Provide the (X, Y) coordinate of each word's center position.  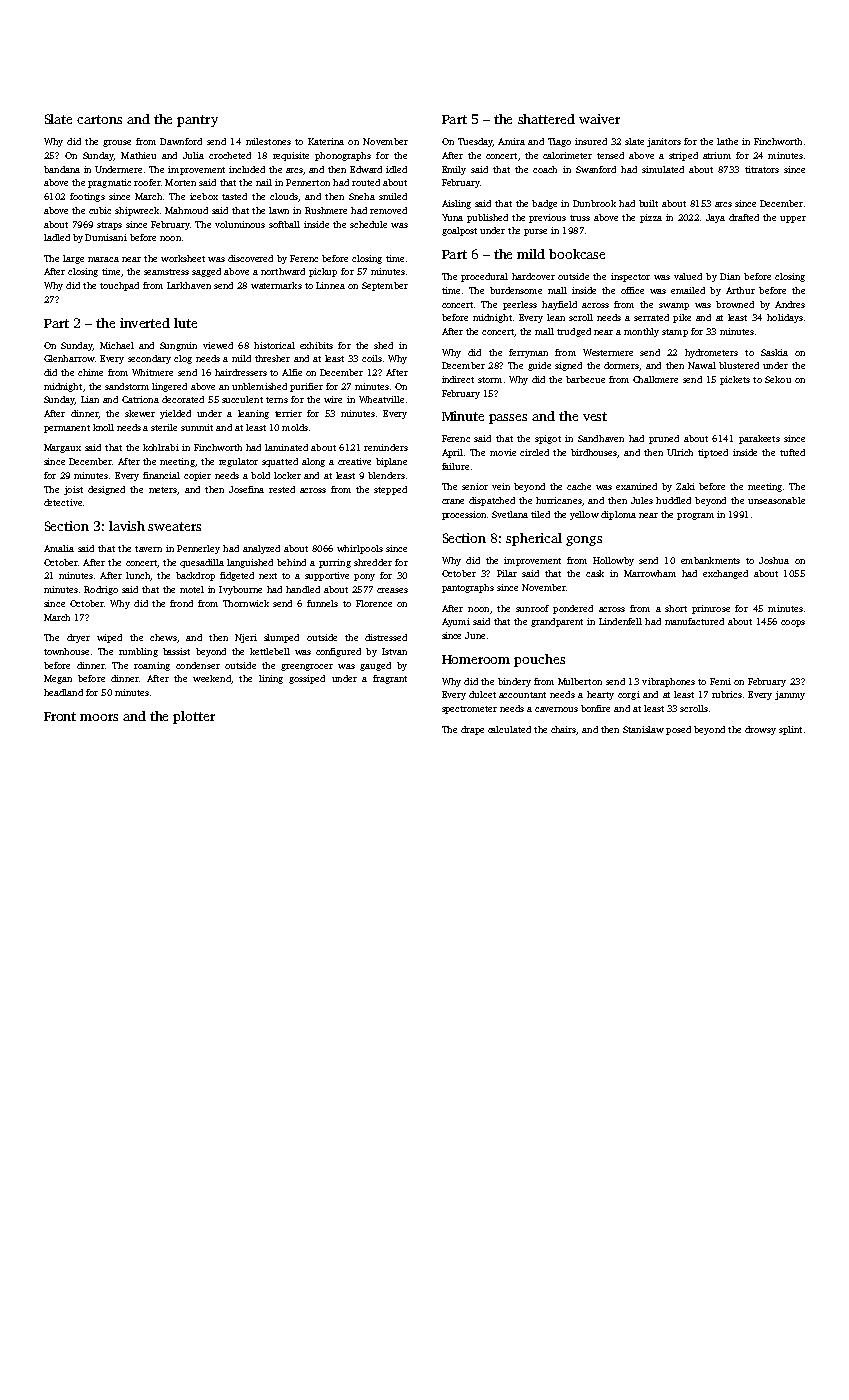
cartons (99, 119)
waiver (599, 119)
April (452, 453)
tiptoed (713, 453)
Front (60, 716)
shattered (546, 119)
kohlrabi (161, 447)
